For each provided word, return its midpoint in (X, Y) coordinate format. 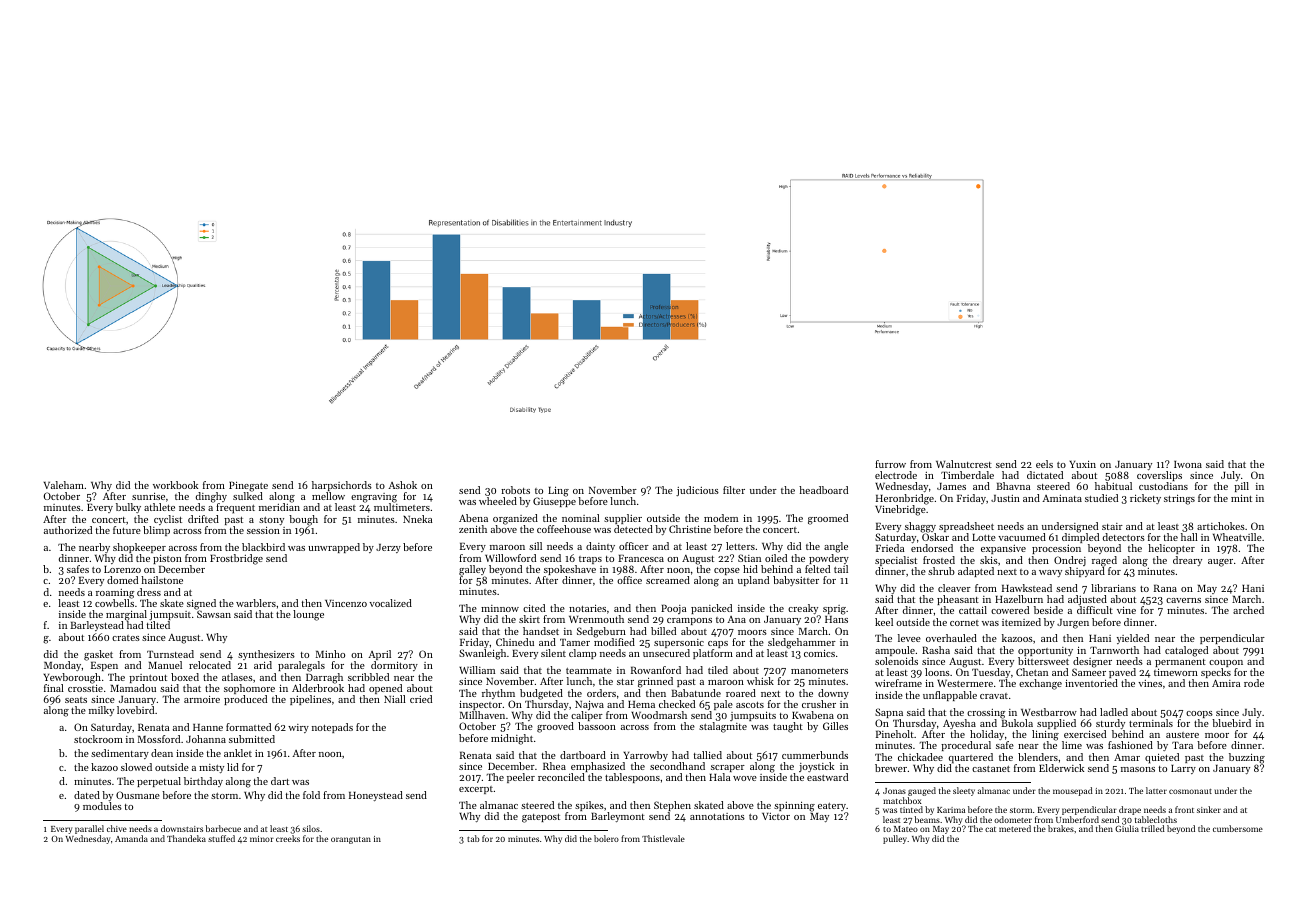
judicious (697, 491)
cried (421, 699)
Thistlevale (663, 838)
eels (1044, 464)
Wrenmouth (596, 619)
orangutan (351, 840)
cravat (994, 696)
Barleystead (97, 626)
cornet (964, 623)
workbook (175, 485)
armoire (202, 699)
